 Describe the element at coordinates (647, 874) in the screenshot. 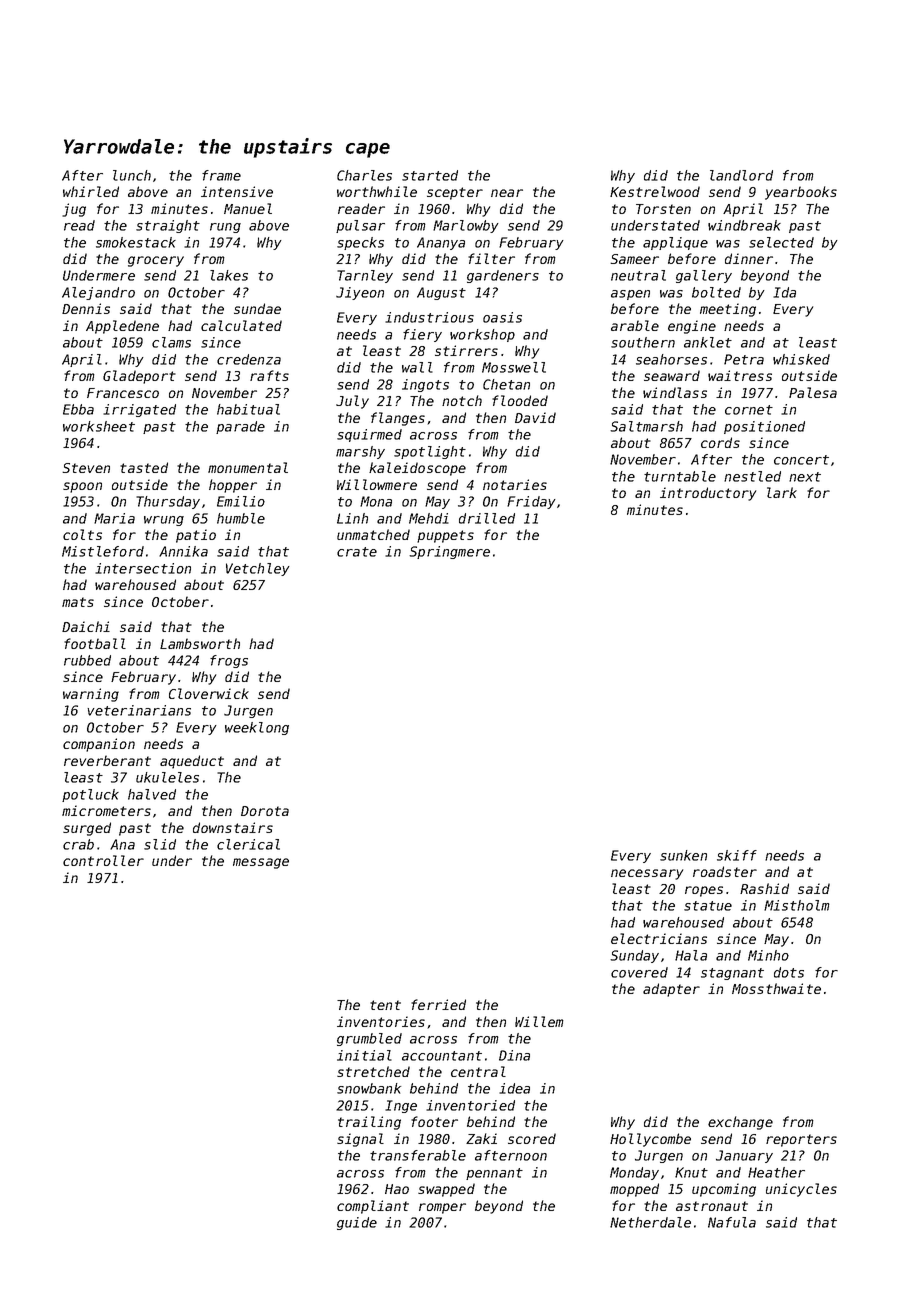

I see `necessary` at that location.
